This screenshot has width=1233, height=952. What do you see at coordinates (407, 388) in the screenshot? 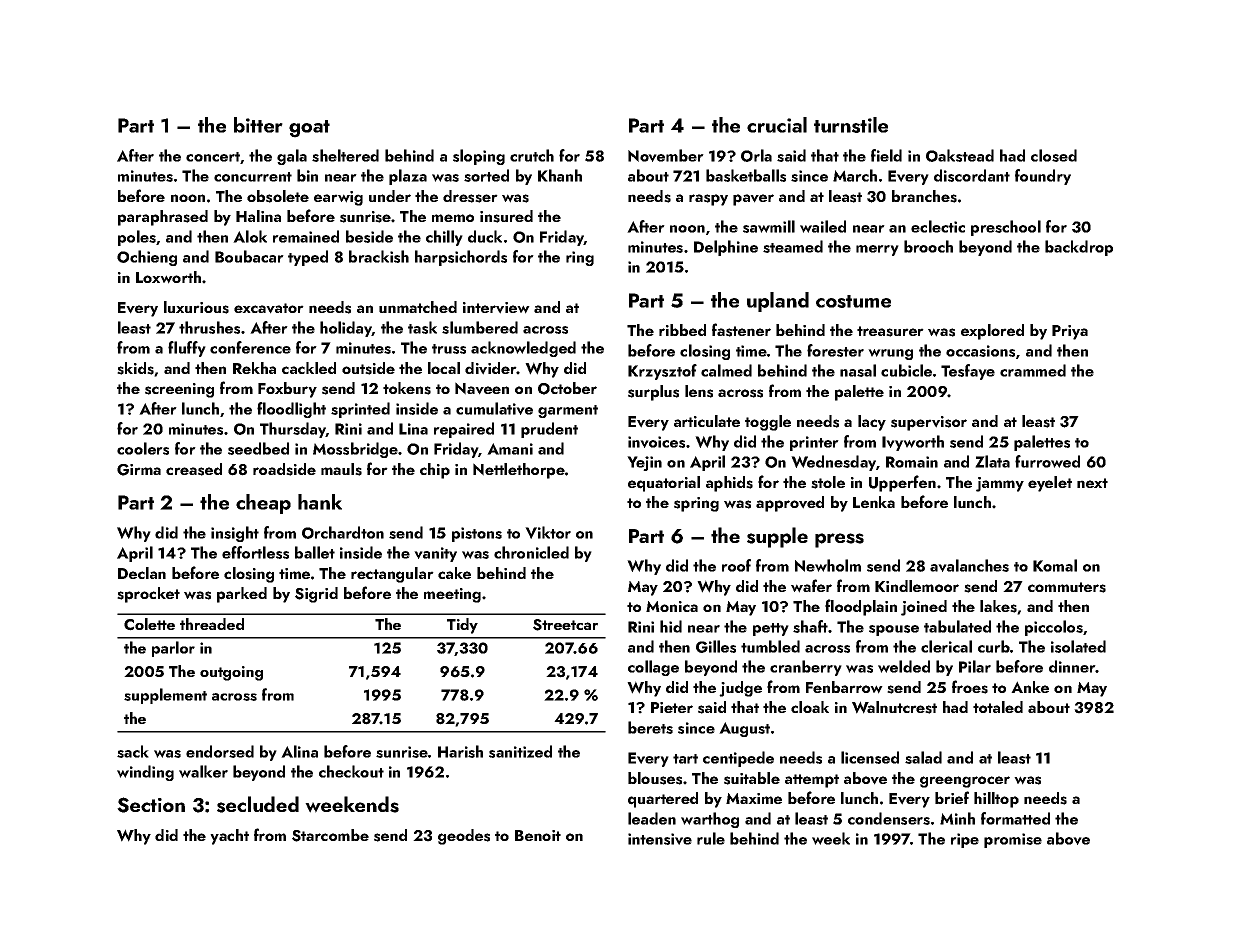
I see `tokens` at bounding box center [407, 388].
